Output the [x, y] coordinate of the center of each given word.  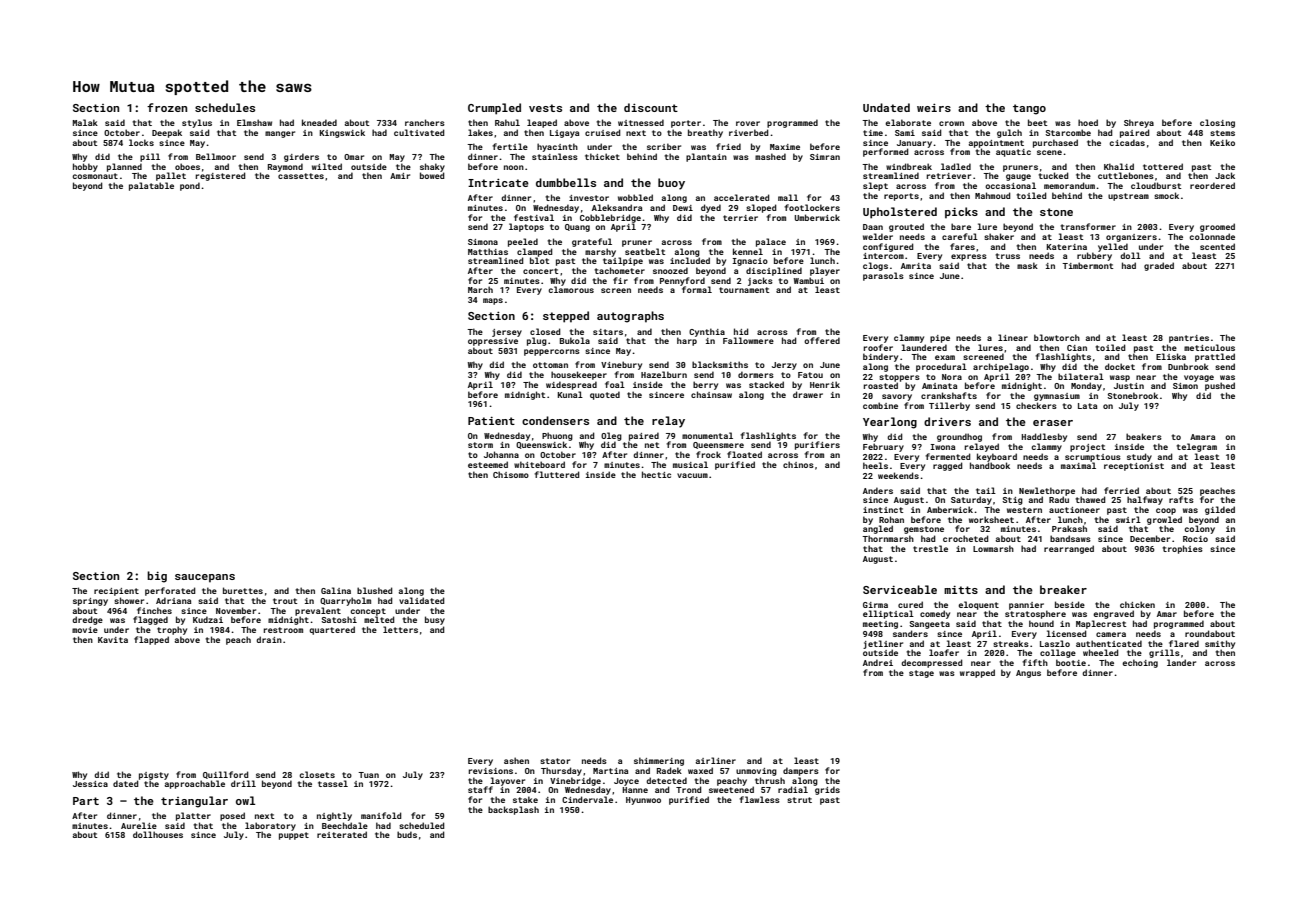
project [1087, 448]
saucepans [205, 578]
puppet [294, 836]
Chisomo [511, 474]
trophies [1182, 549]
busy [435, 620]
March [480, 289]
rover [748, 123]
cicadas [1127, 142]
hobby [85, 167]
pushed [1220, 386]
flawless [759, 799]
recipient [116, 592]
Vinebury [621, 365]
